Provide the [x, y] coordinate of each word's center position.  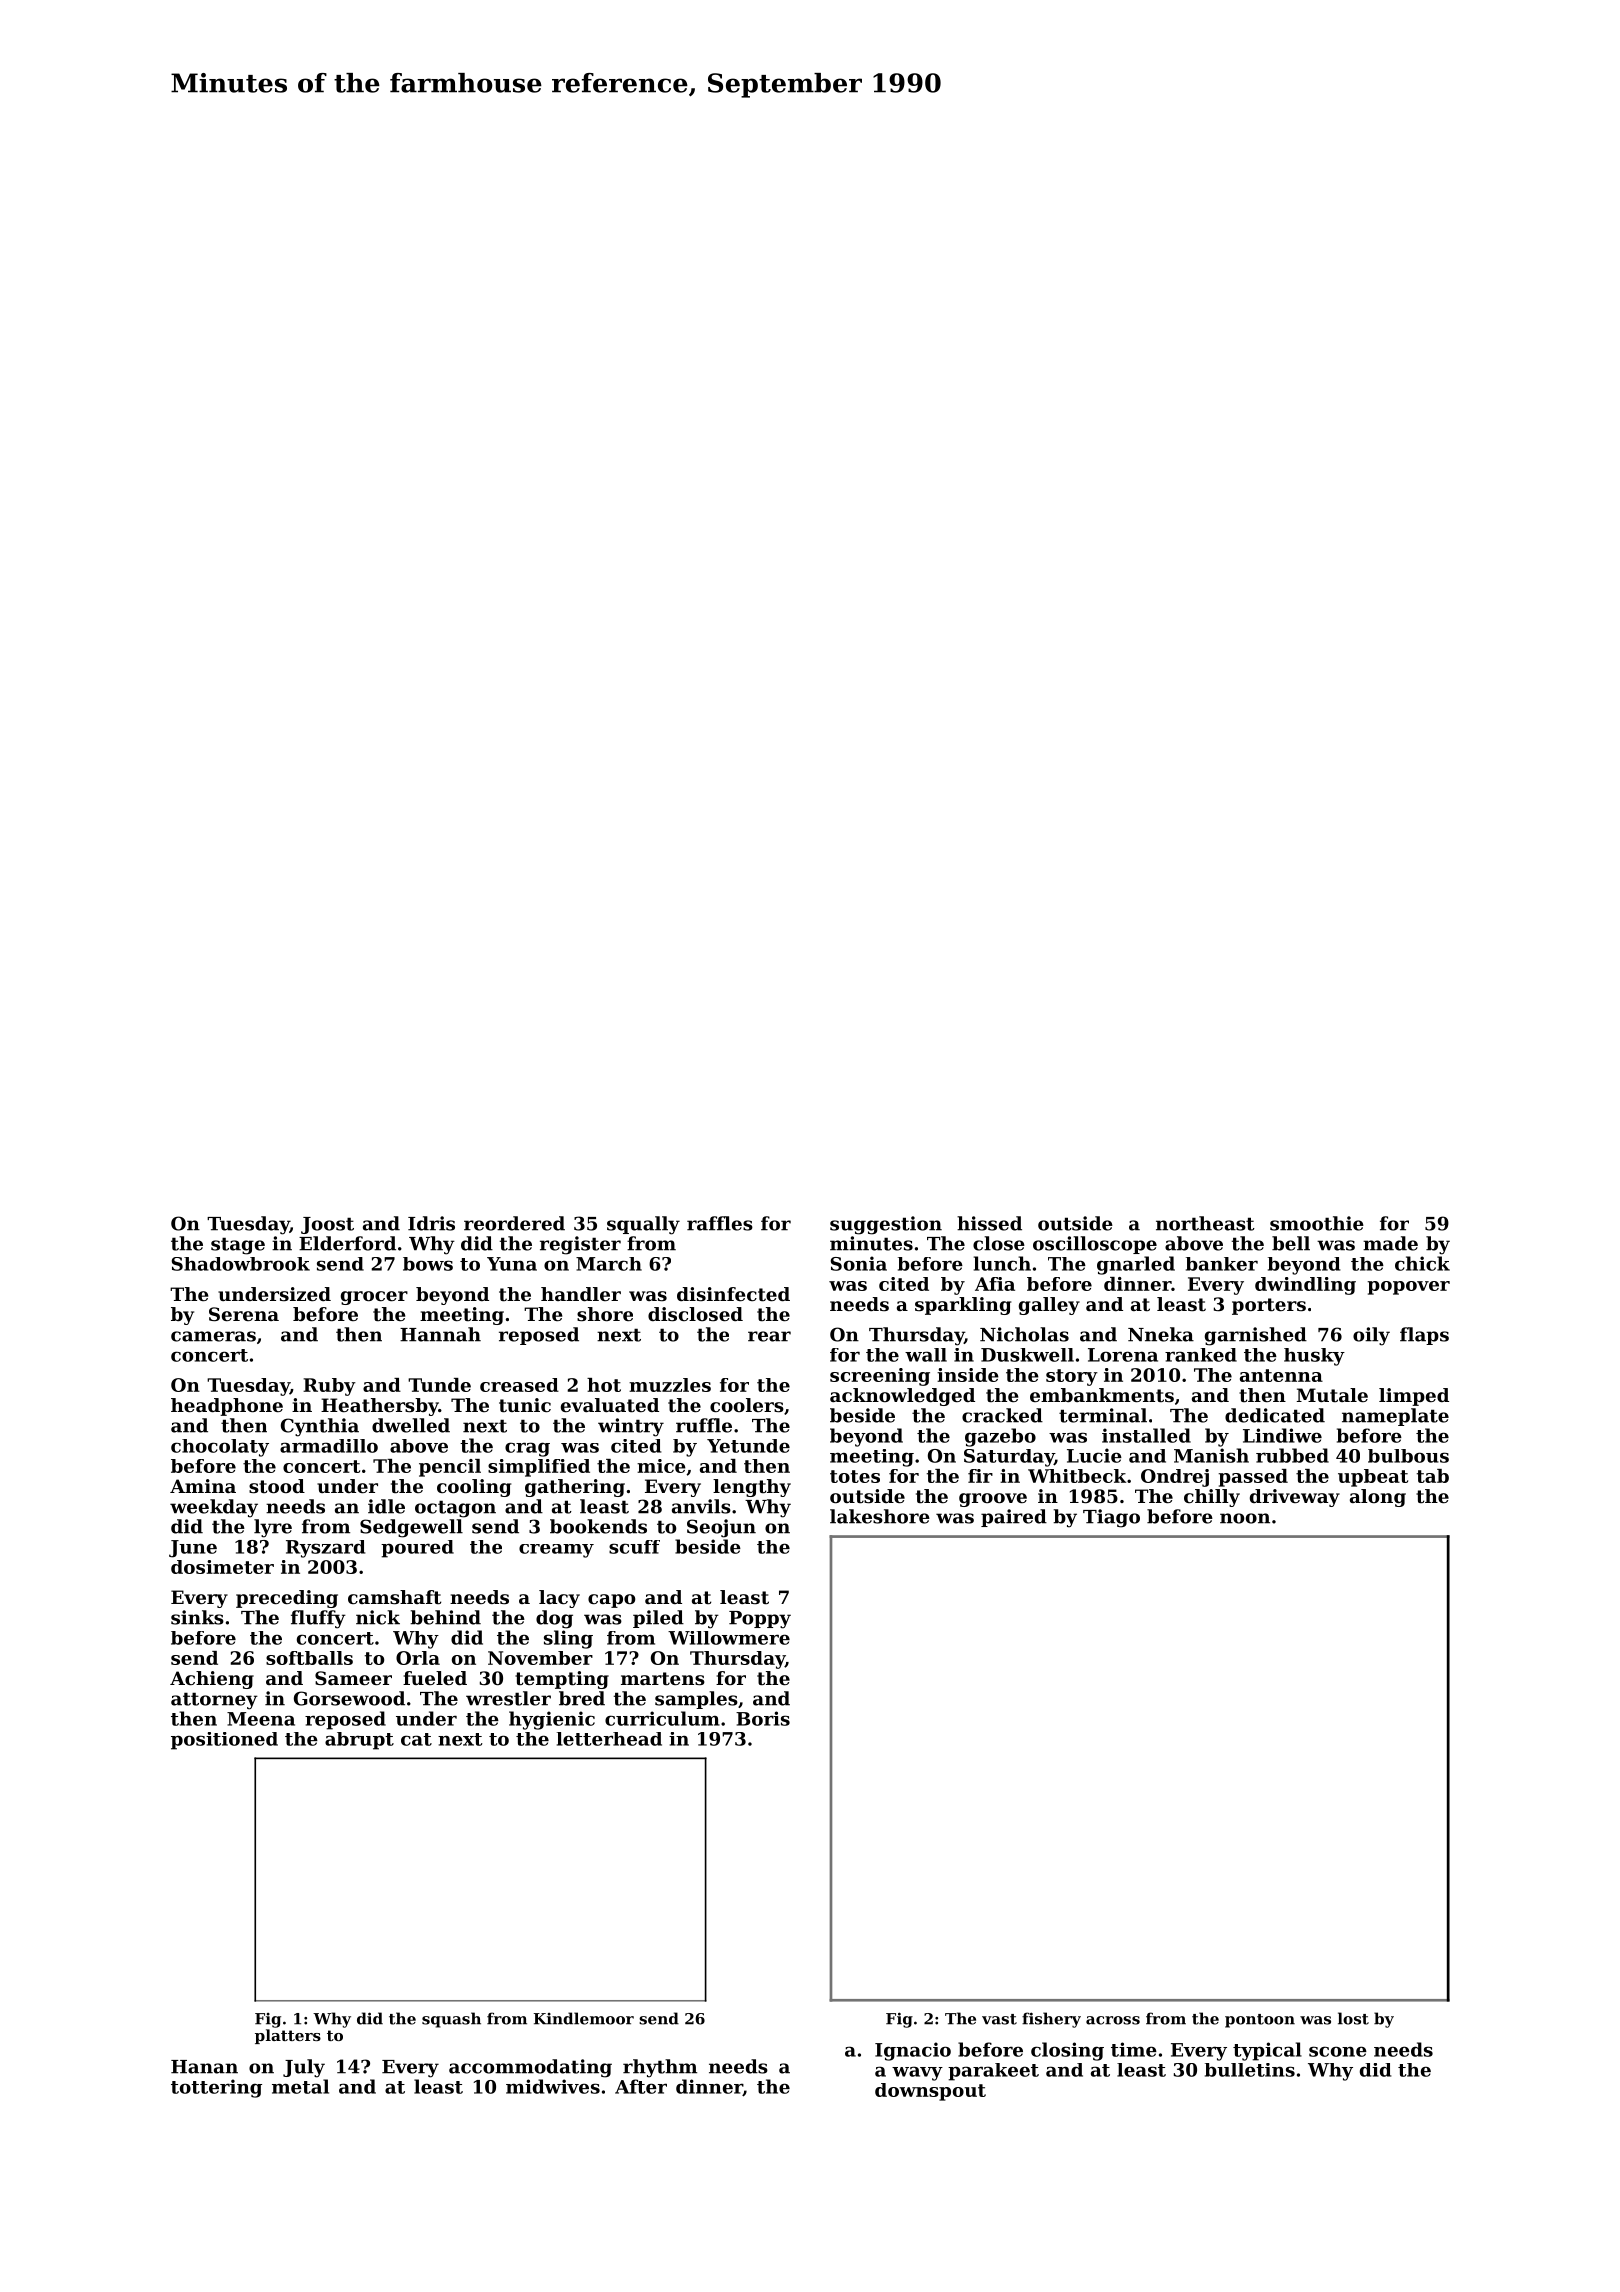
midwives [553, 2086]
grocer [374, 1298]
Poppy [760, 1620]
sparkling [963, 1306]
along [1378, 1498]
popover [1408, 1288]
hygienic [552, 1720]
